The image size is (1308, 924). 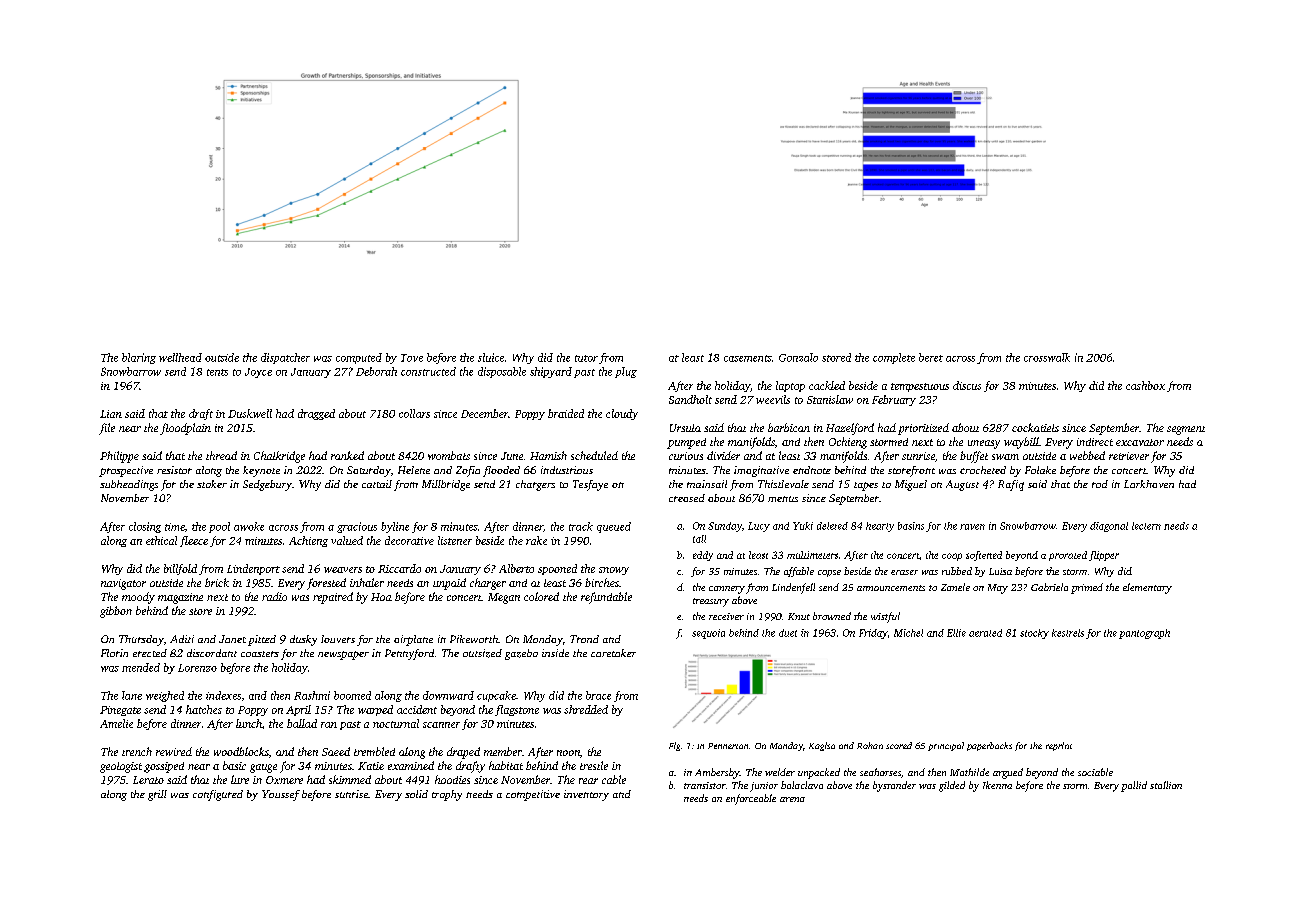 I want to click on louvers, so click(x=338, y=639).
